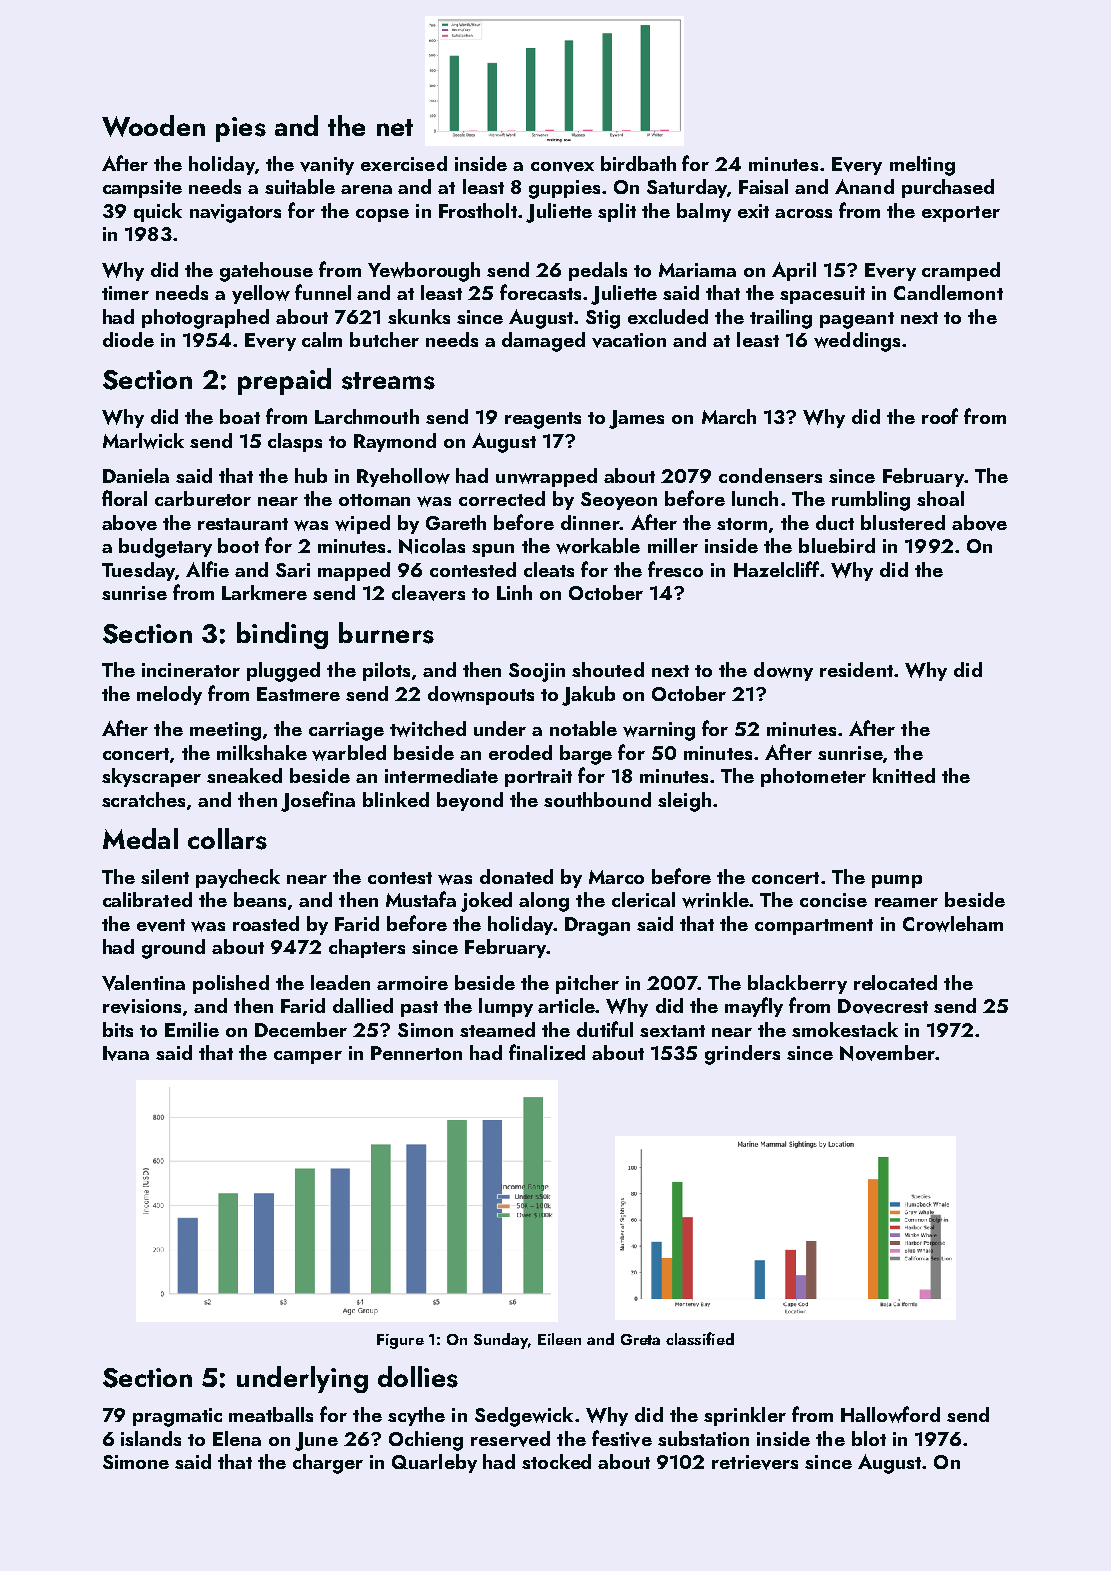 The image size is (1111, 1571). I want to click on Anand, so click(864, 186).
